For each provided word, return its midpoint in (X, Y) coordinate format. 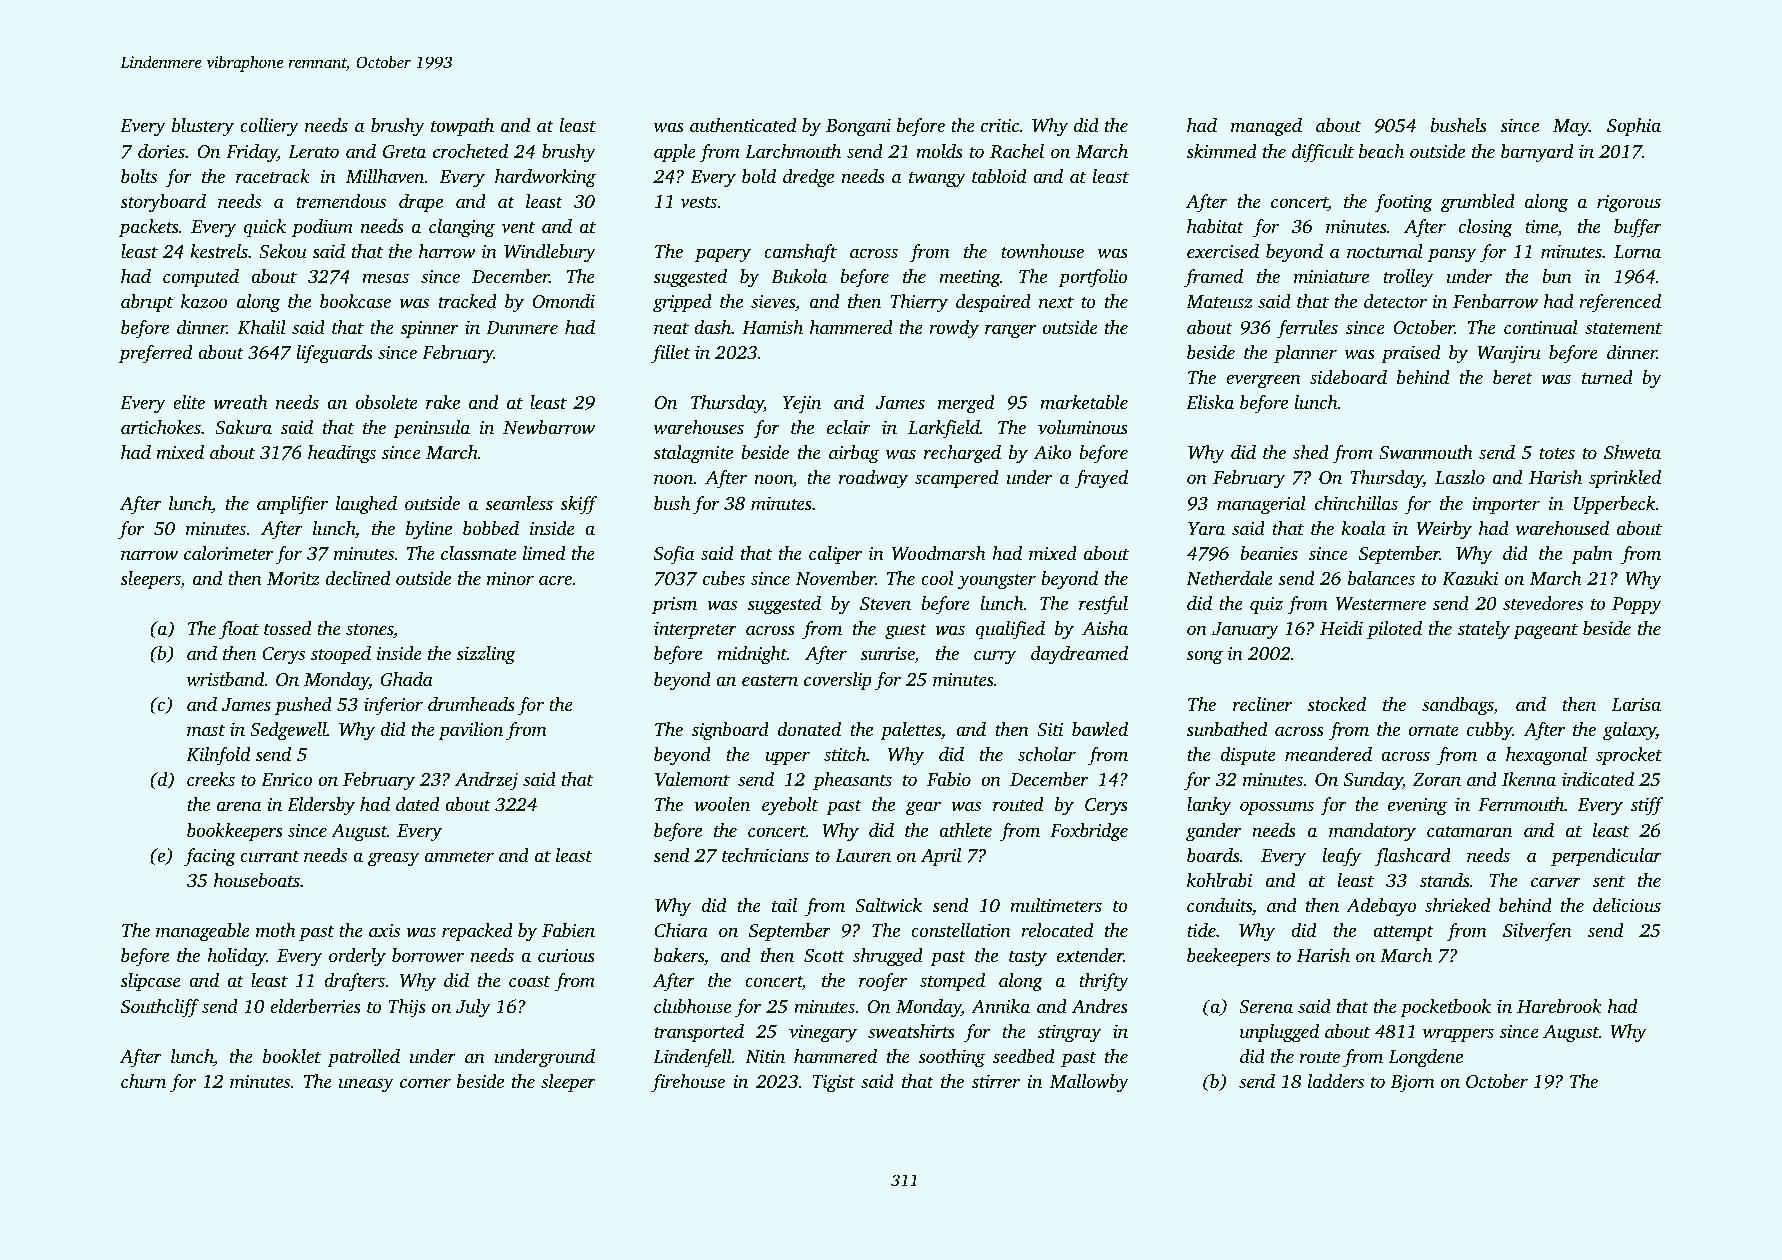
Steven (885, 604)
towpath (462, 127)
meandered (1328, 754)
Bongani (858, 128)
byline (429, 530)
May (1571, 128)
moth (276, 930)
